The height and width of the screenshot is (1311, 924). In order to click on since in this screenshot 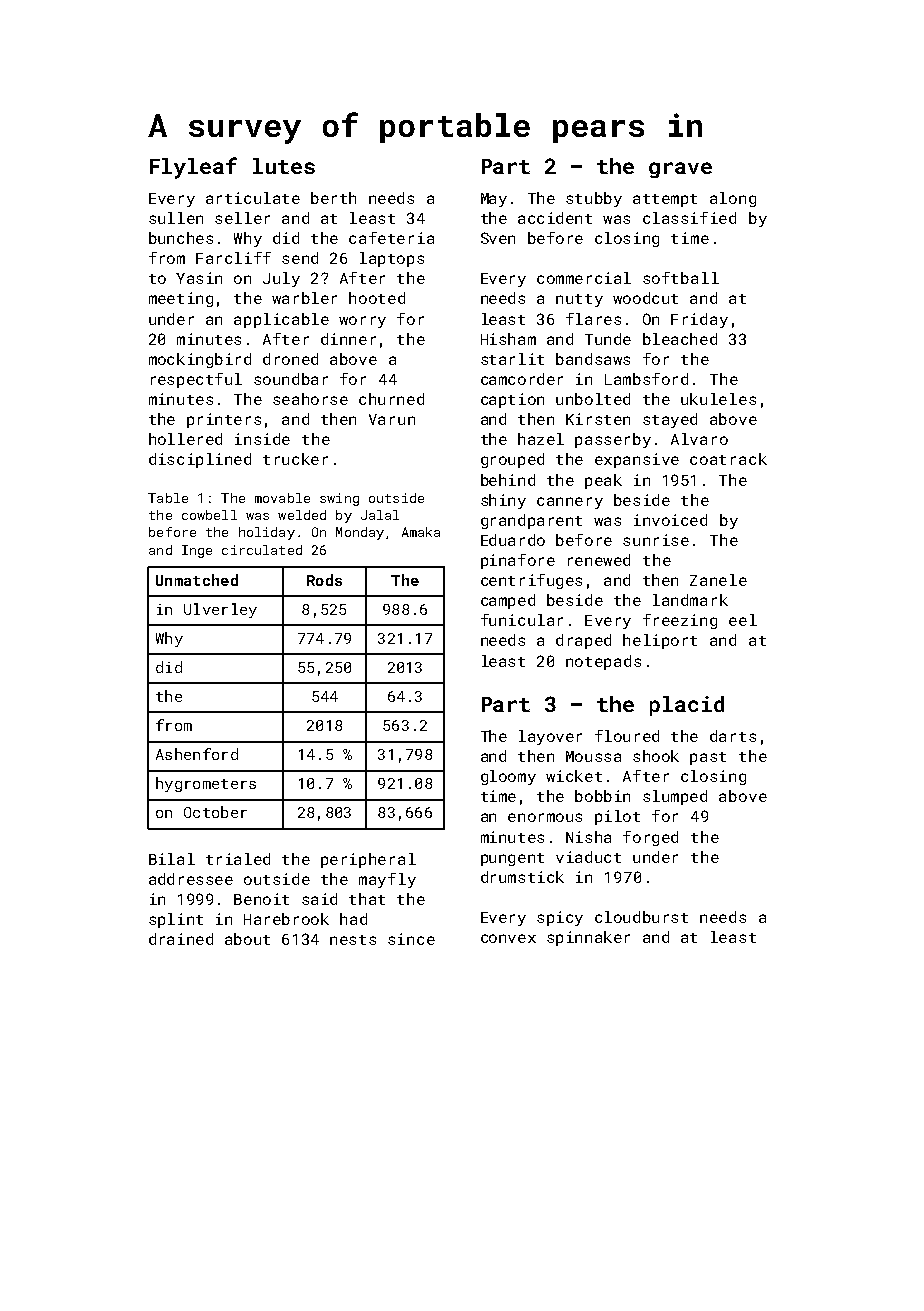, I will do `click(411, 939)`.
